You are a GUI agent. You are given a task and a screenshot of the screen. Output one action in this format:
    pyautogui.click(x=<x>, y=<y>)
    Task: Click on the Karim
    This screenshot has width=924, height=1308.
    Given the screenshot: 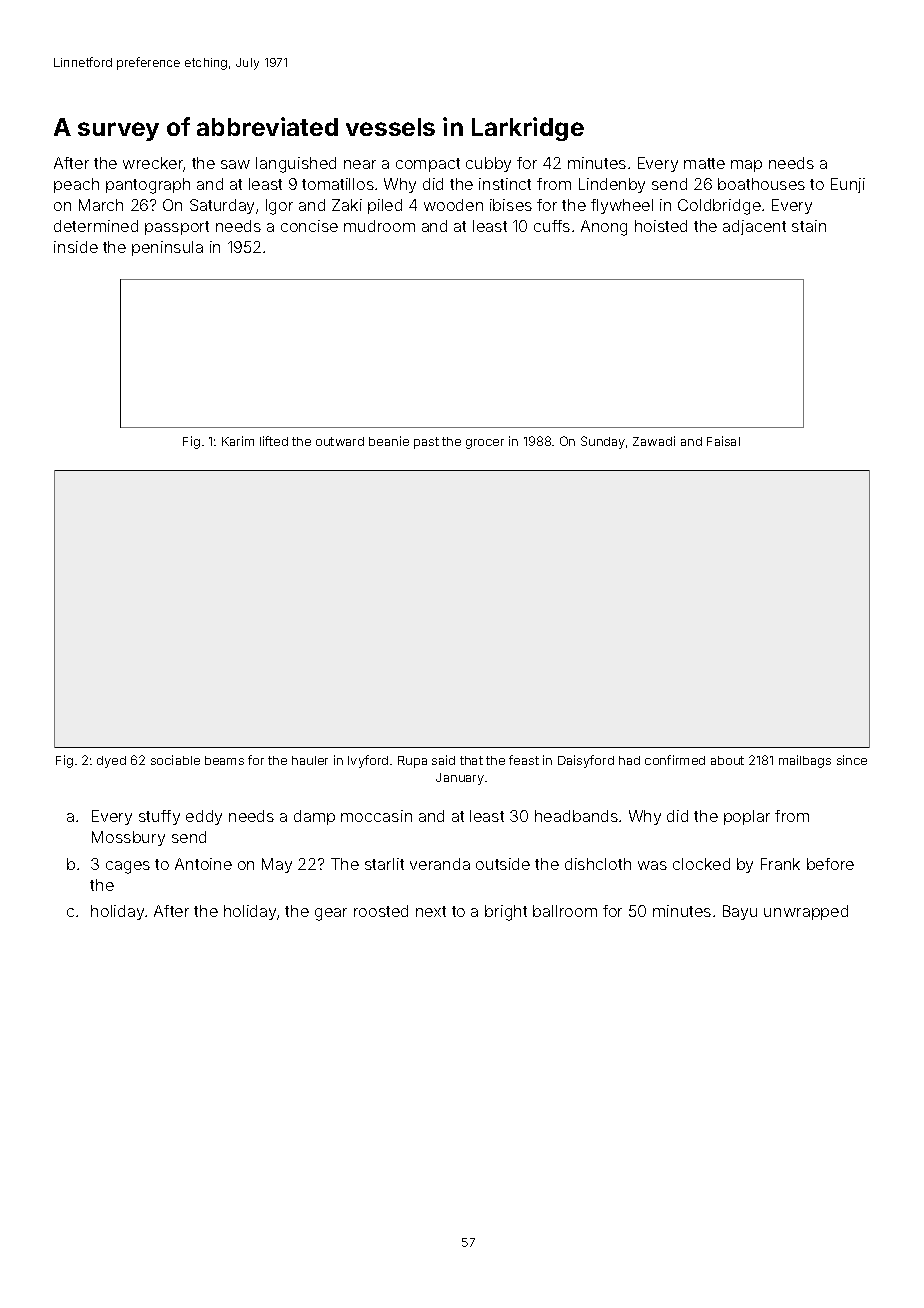 What is the action you would take?
    pyautogui.click(x=238, y=441)
